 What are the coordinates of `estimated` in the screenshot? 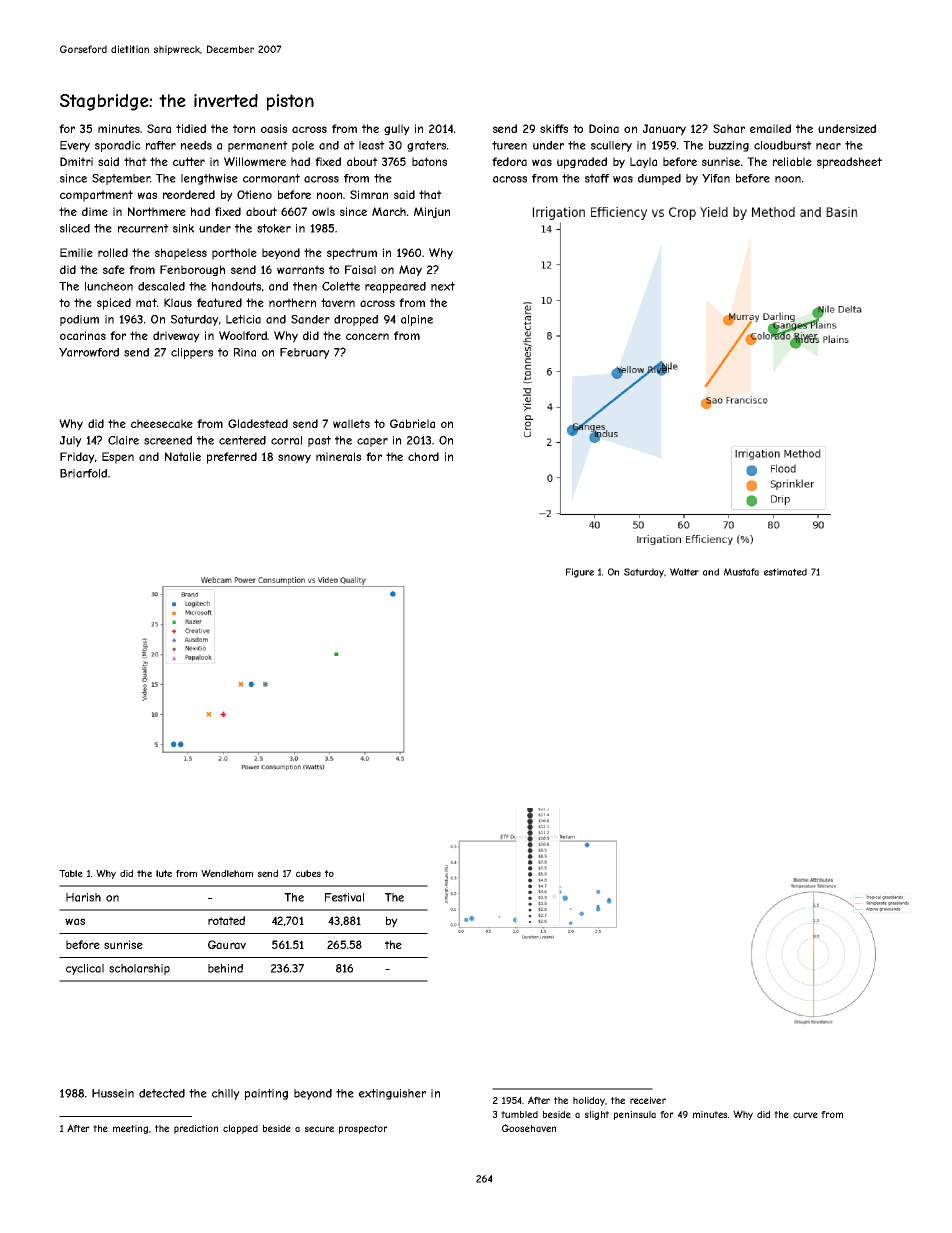 It's located at (785, 572).
